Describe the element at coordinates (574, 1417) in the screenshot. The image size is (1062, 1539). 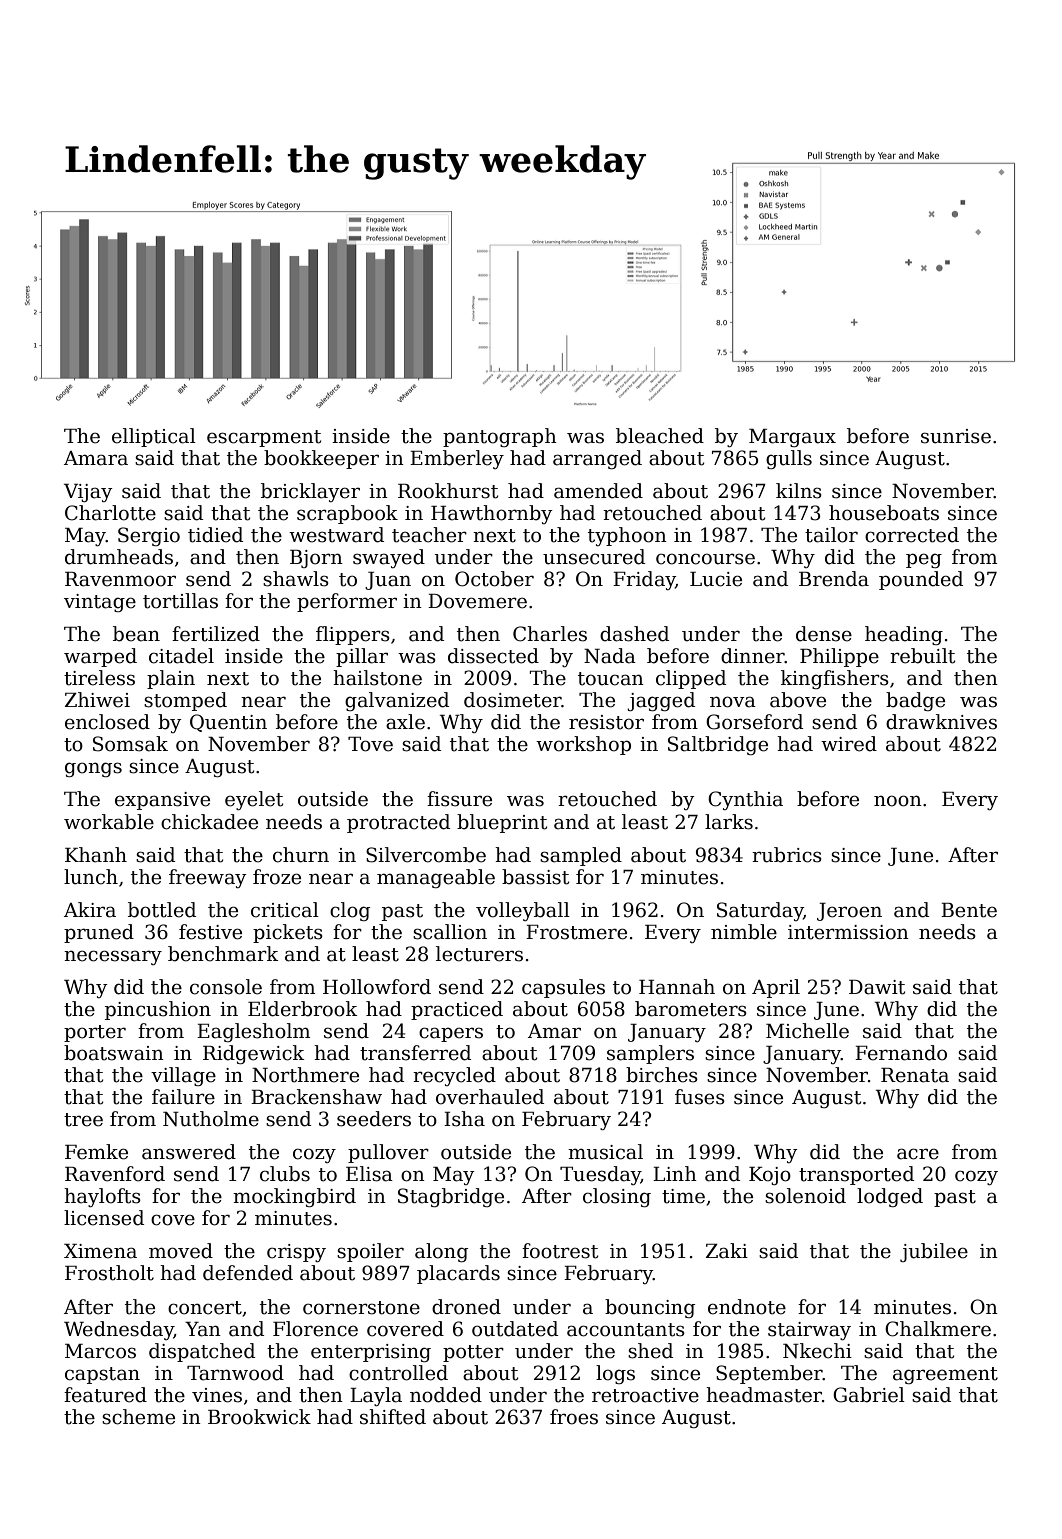
I see `froes` at that location.
